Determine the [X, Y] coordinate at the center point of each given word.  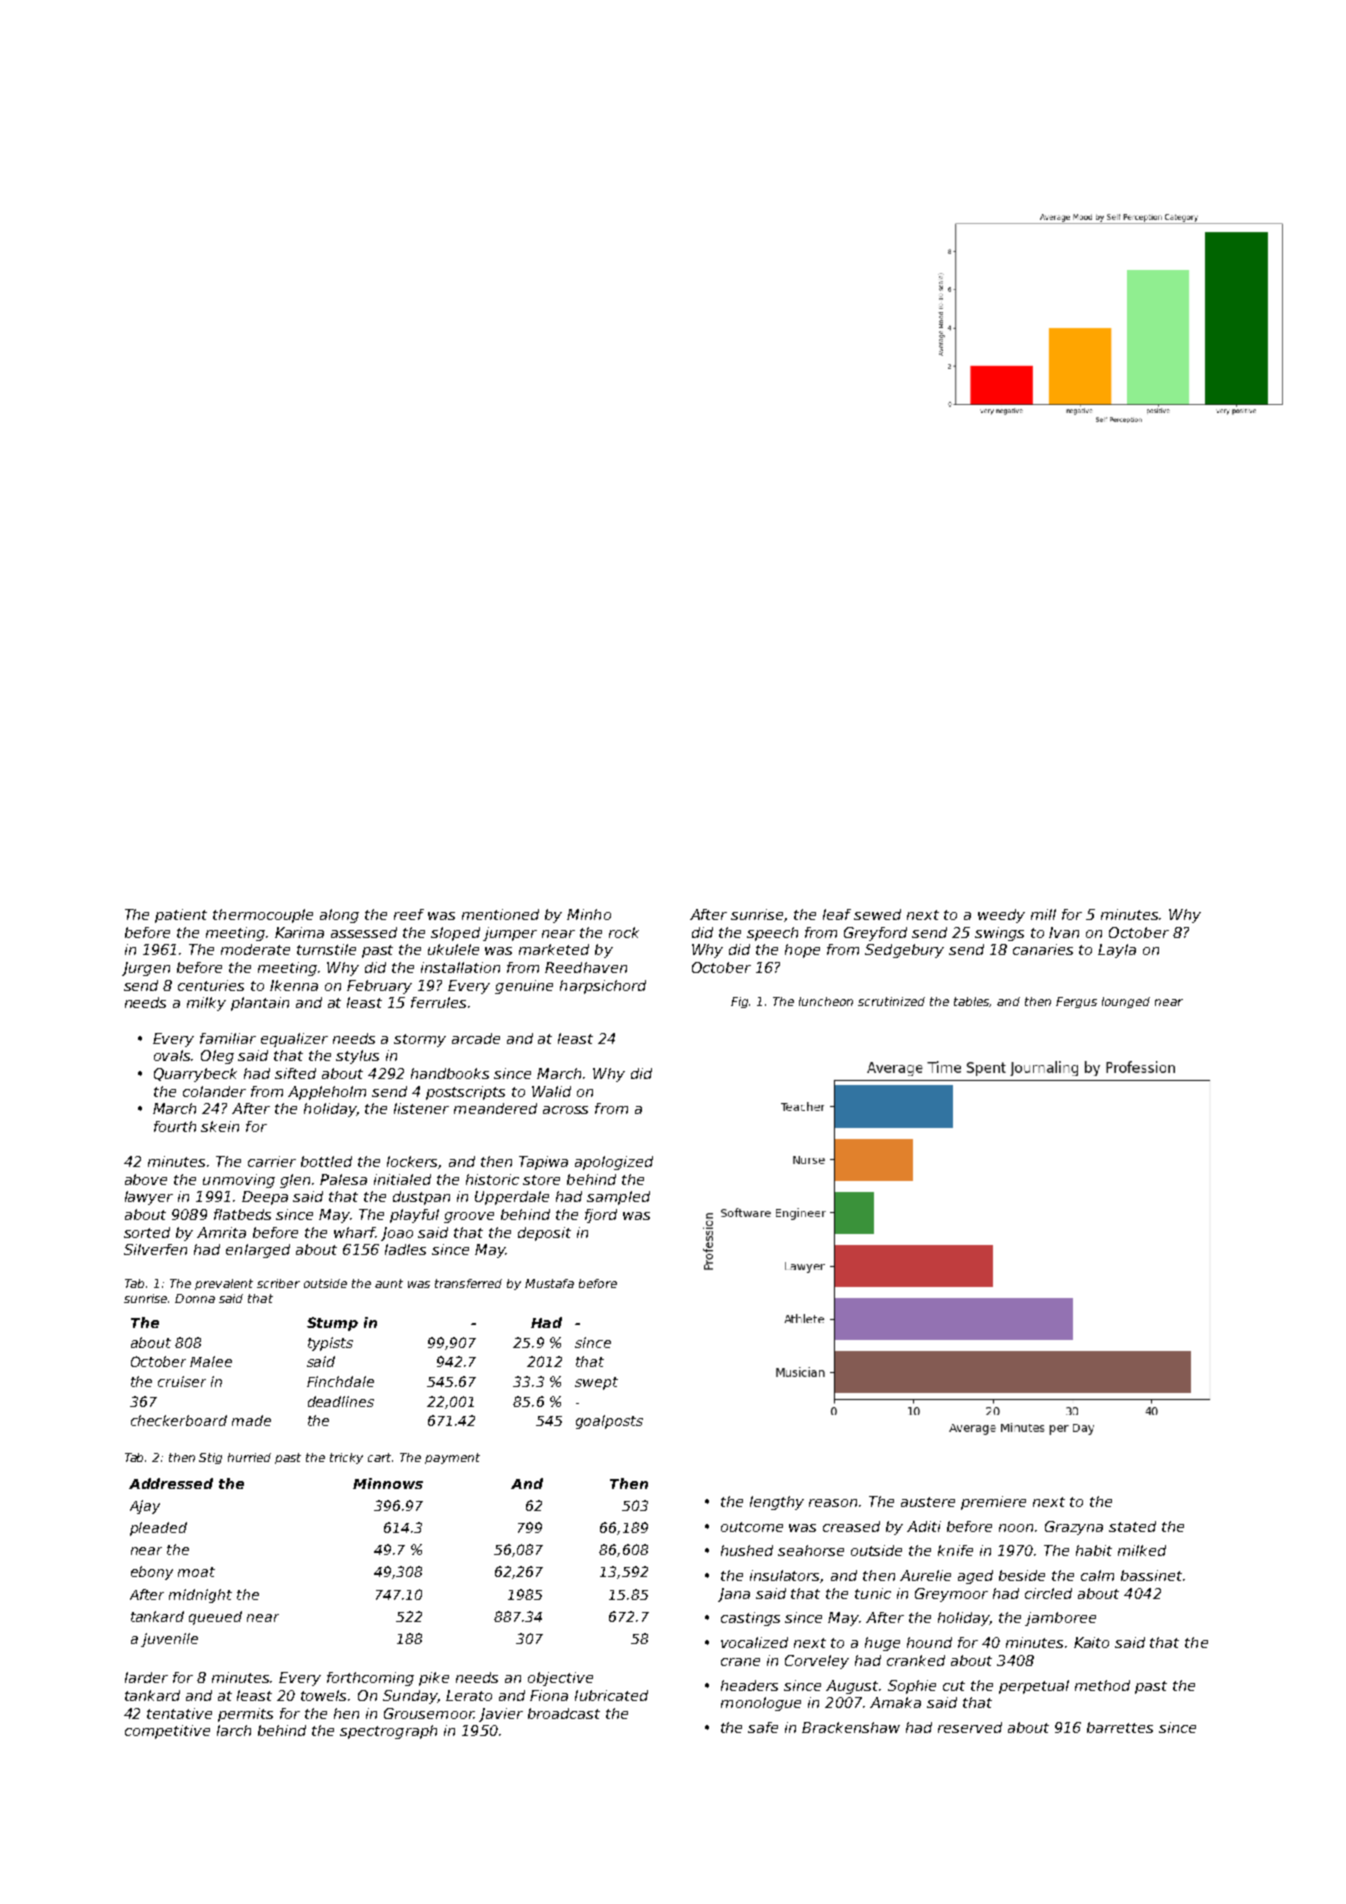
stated [1132, 1526]
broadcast [564, 1713]
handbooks [450, 1073]
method [1102, 1685]
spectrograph [388, 1732]
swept [596, 1383]
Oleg [217, 1057]
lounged [1126, 1002]
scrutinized [891, 1001]
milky [206, 1004]
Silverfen [155, 1249]
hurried [249, 1457]
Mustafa [549, 1283]
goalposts [609, 1422]
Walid [551, 1091]
